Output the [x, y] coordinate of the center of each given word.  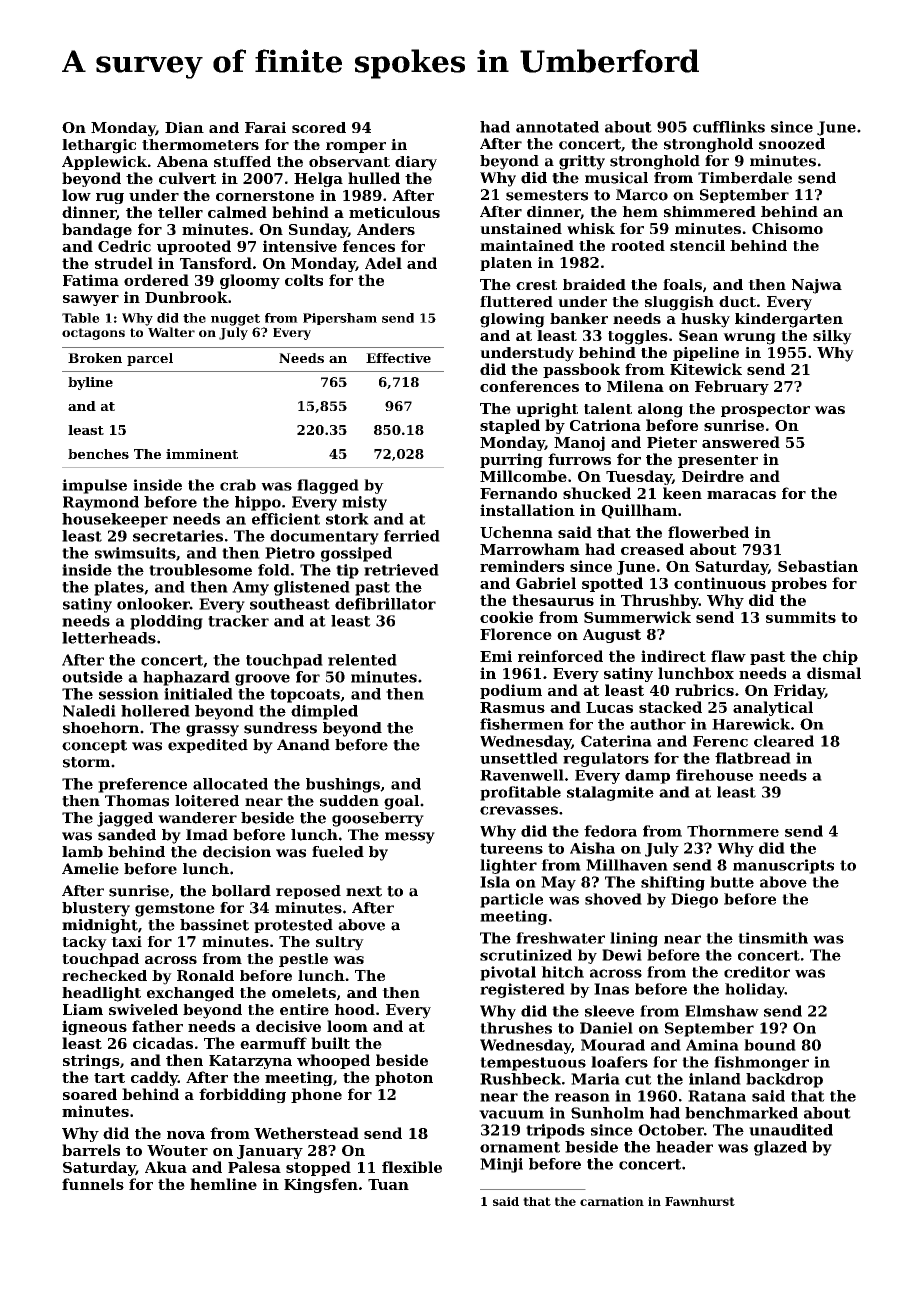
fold [274, 570]
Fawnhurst [700, 1201]
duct [737, 301]
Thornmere [733, 831]
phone [316, 1095]
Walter [171, 332]
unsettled [519, 758]
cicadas [163, 1043]
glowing [512, 320]
